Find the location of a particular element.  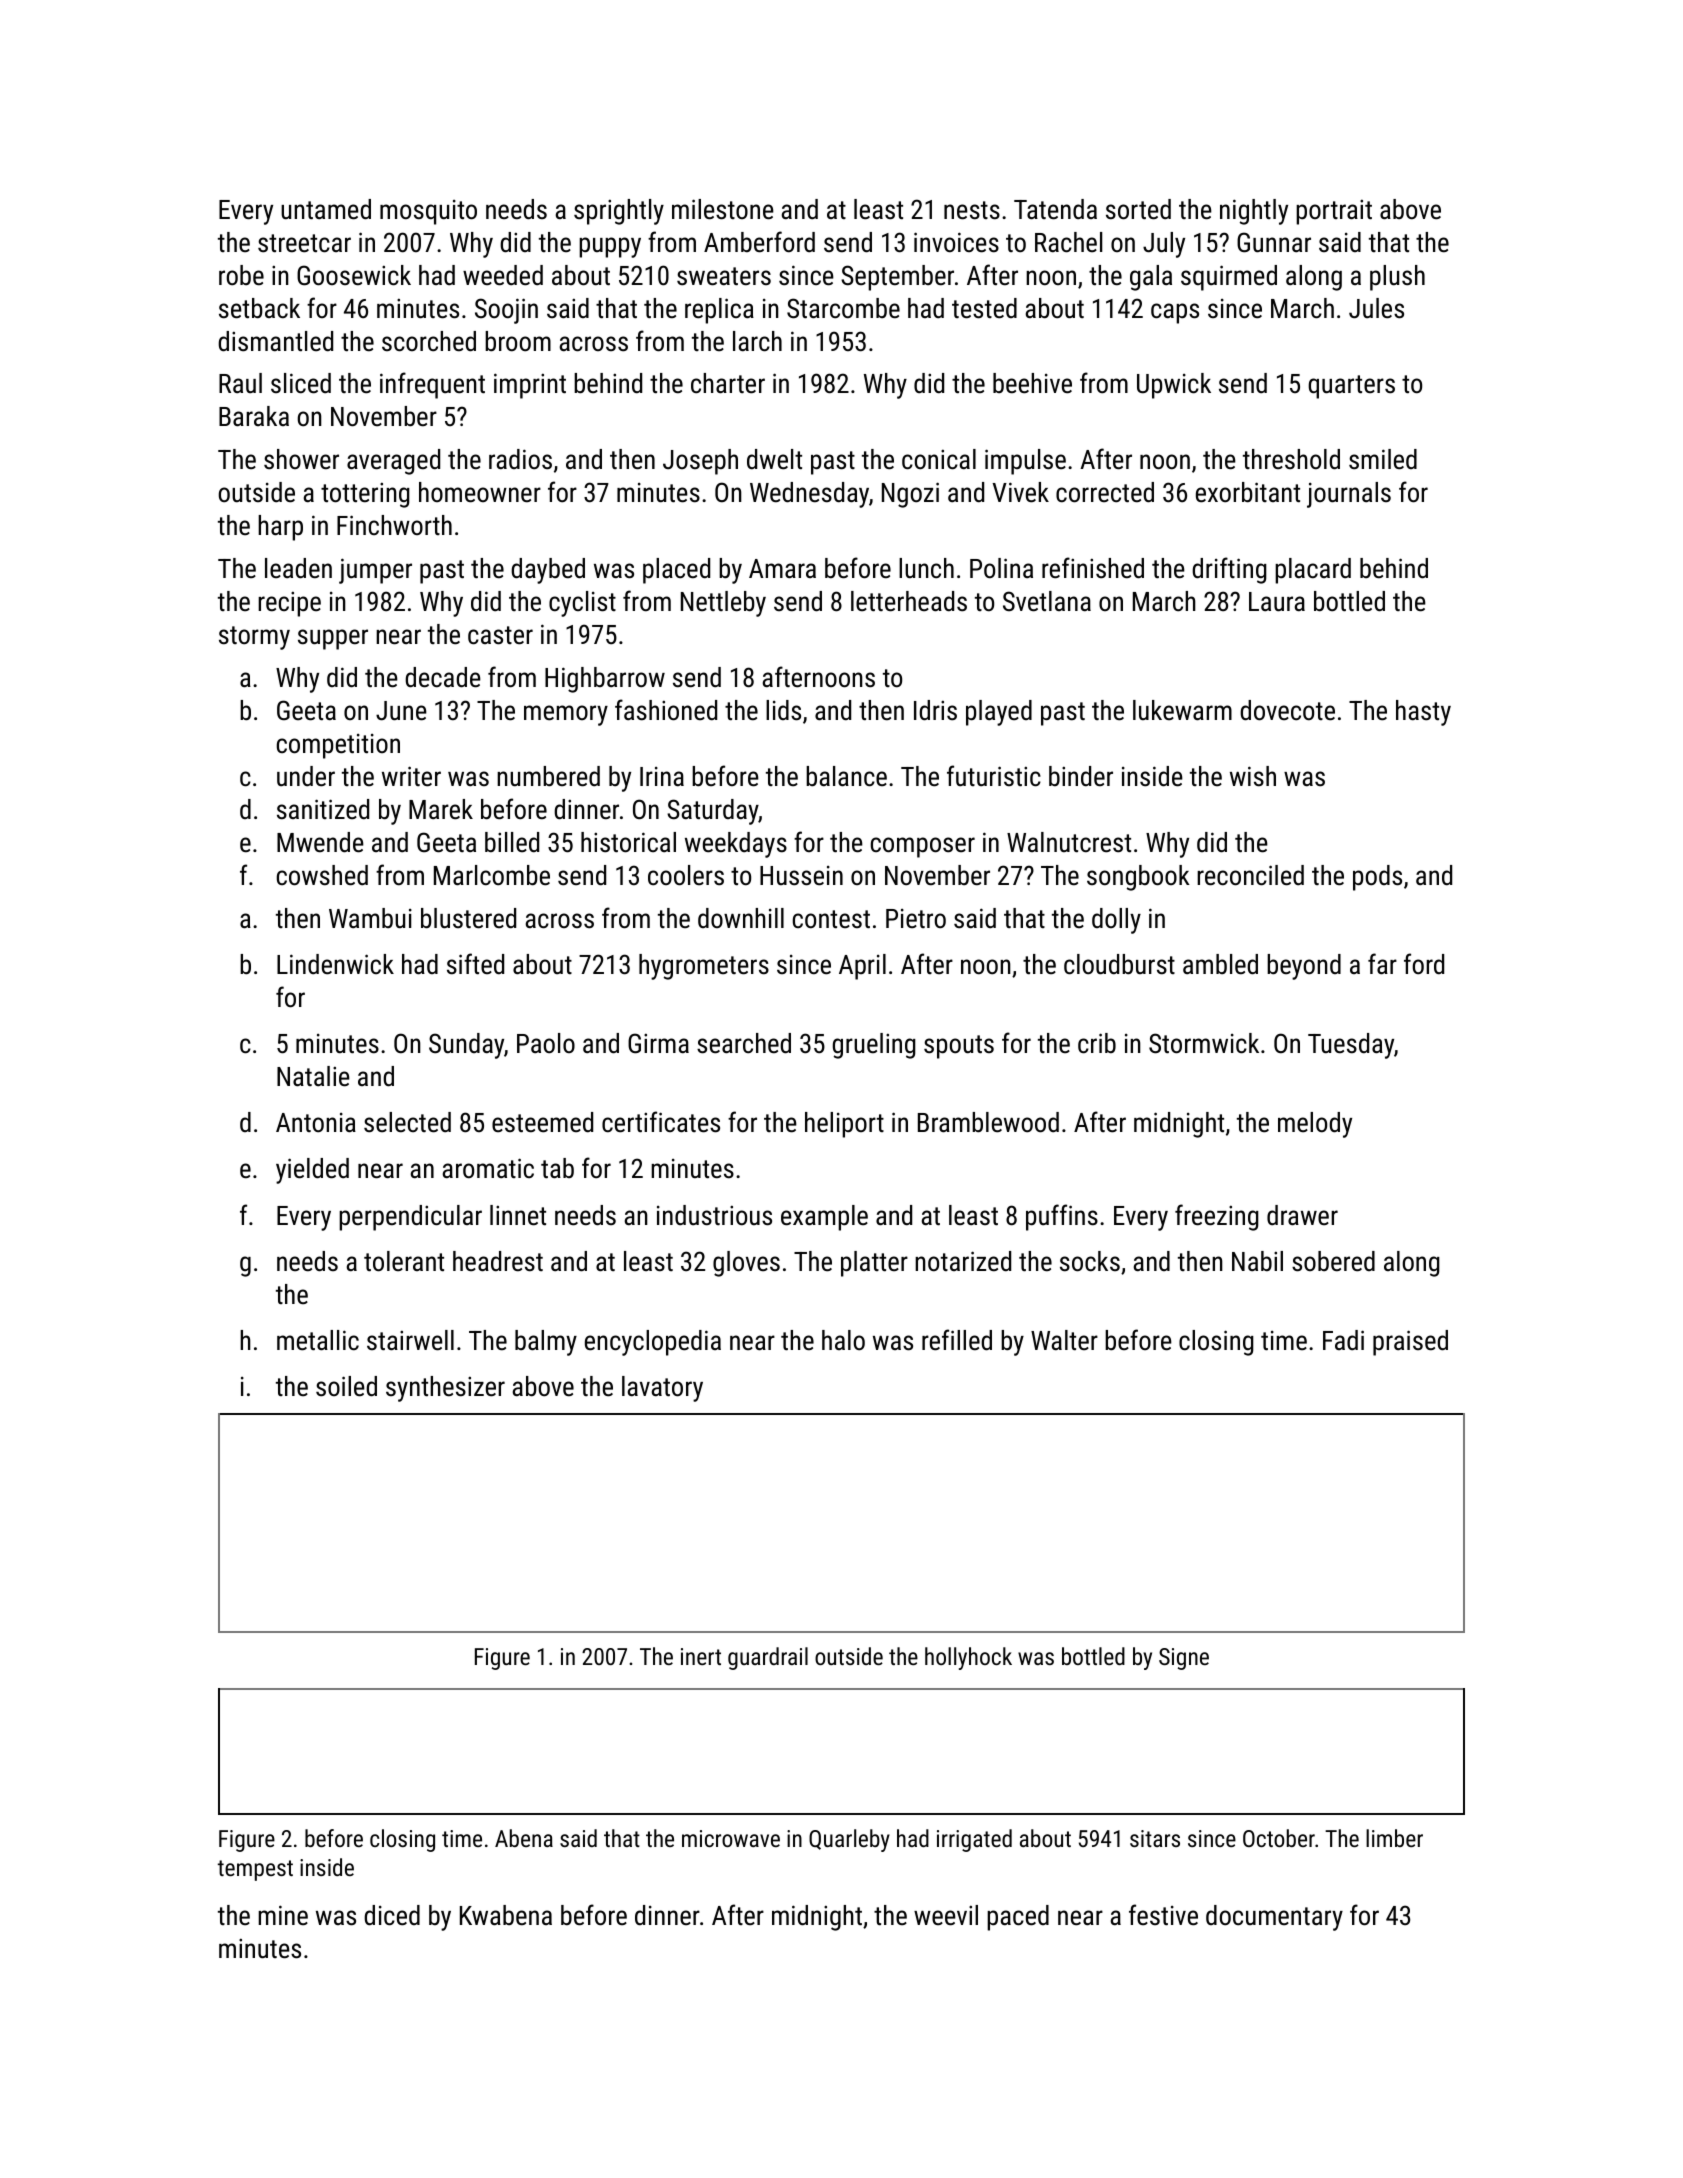

journals is located at coordinates (1349, 495).
